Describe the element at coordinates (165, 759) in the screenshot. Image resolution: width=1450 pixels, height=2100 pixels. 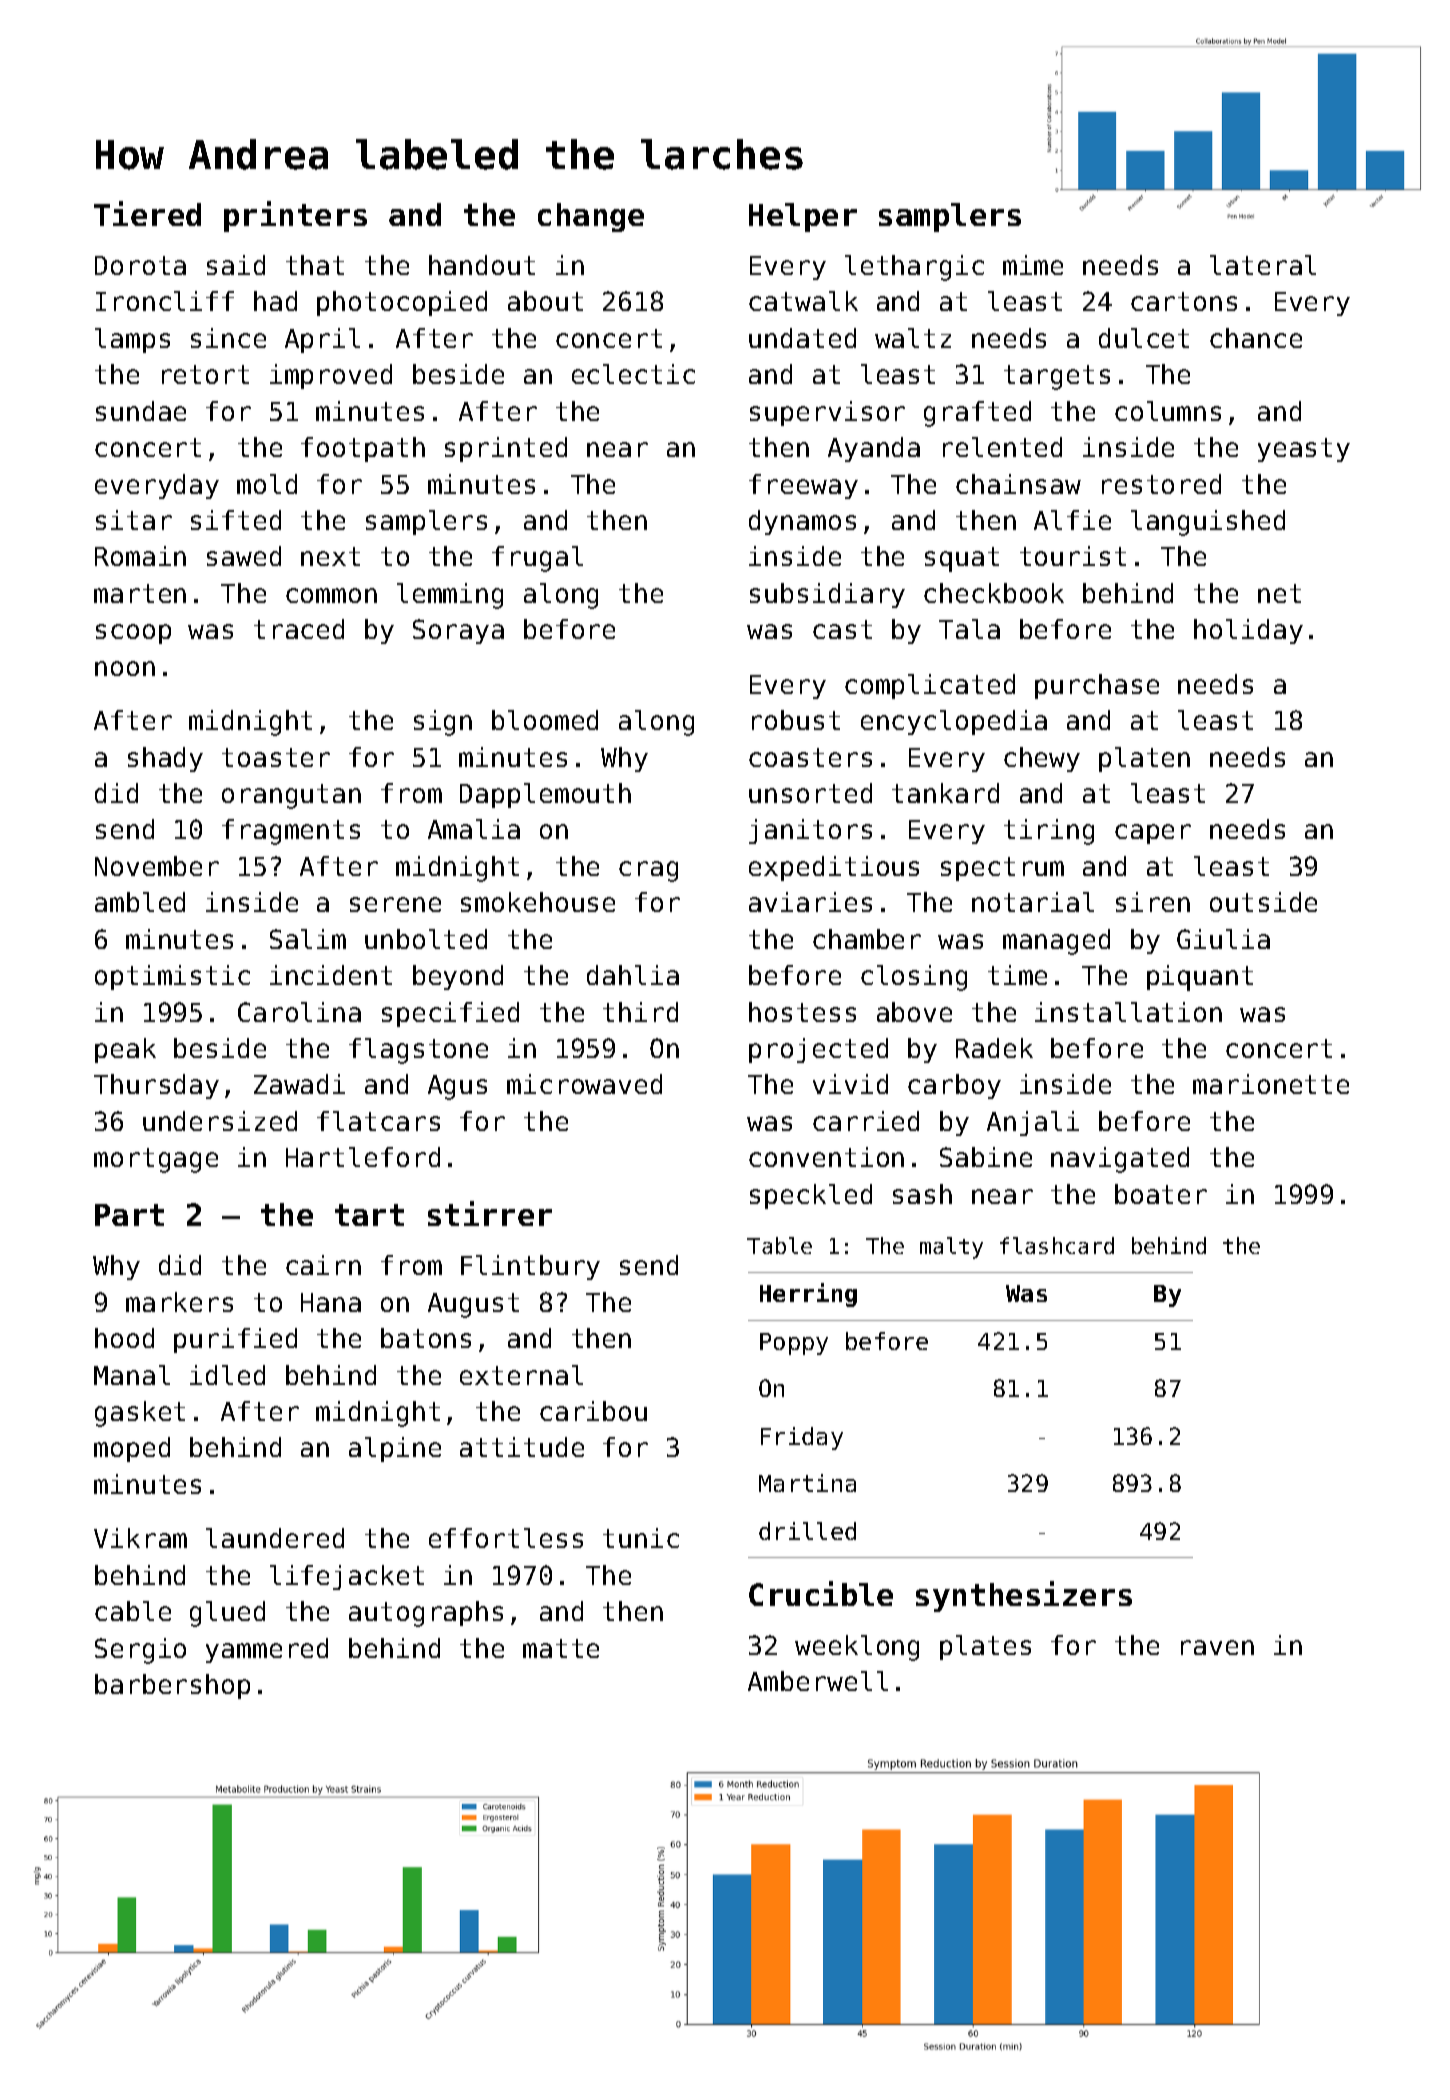
I see `shady` at that location.
